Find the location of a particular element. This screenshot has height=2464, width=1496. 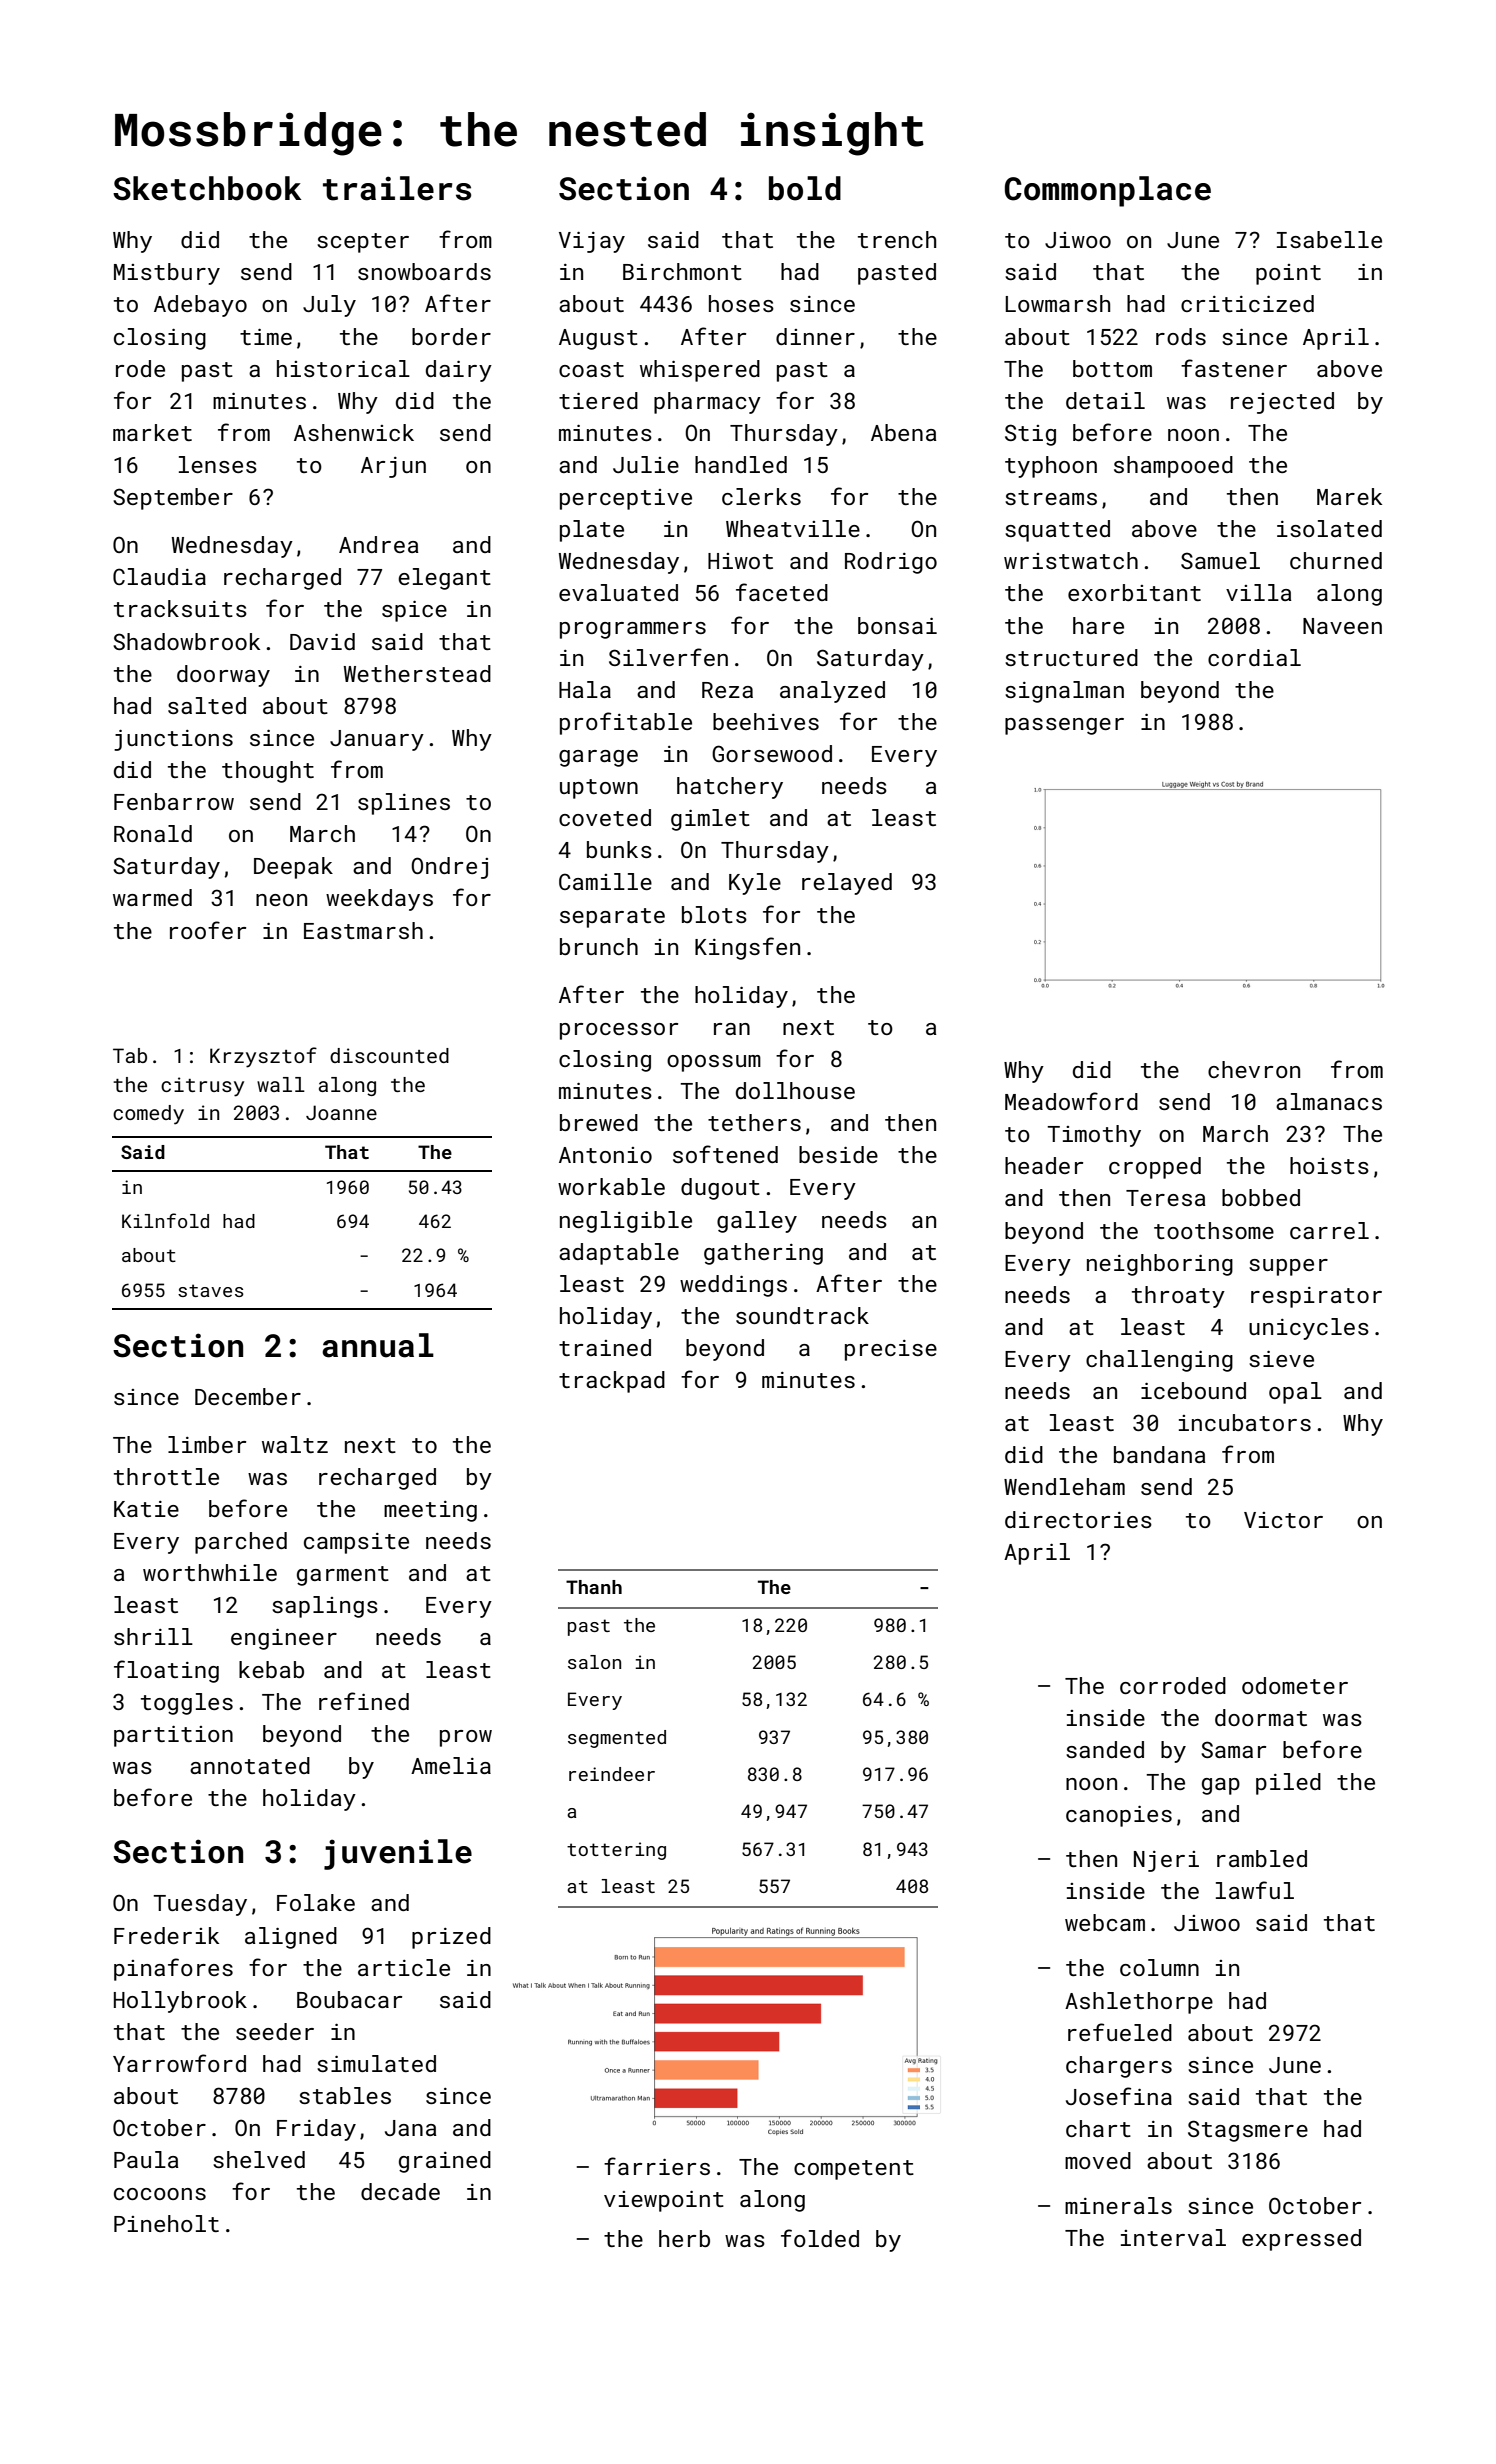

competent is located at coordinates (854, 2170).
